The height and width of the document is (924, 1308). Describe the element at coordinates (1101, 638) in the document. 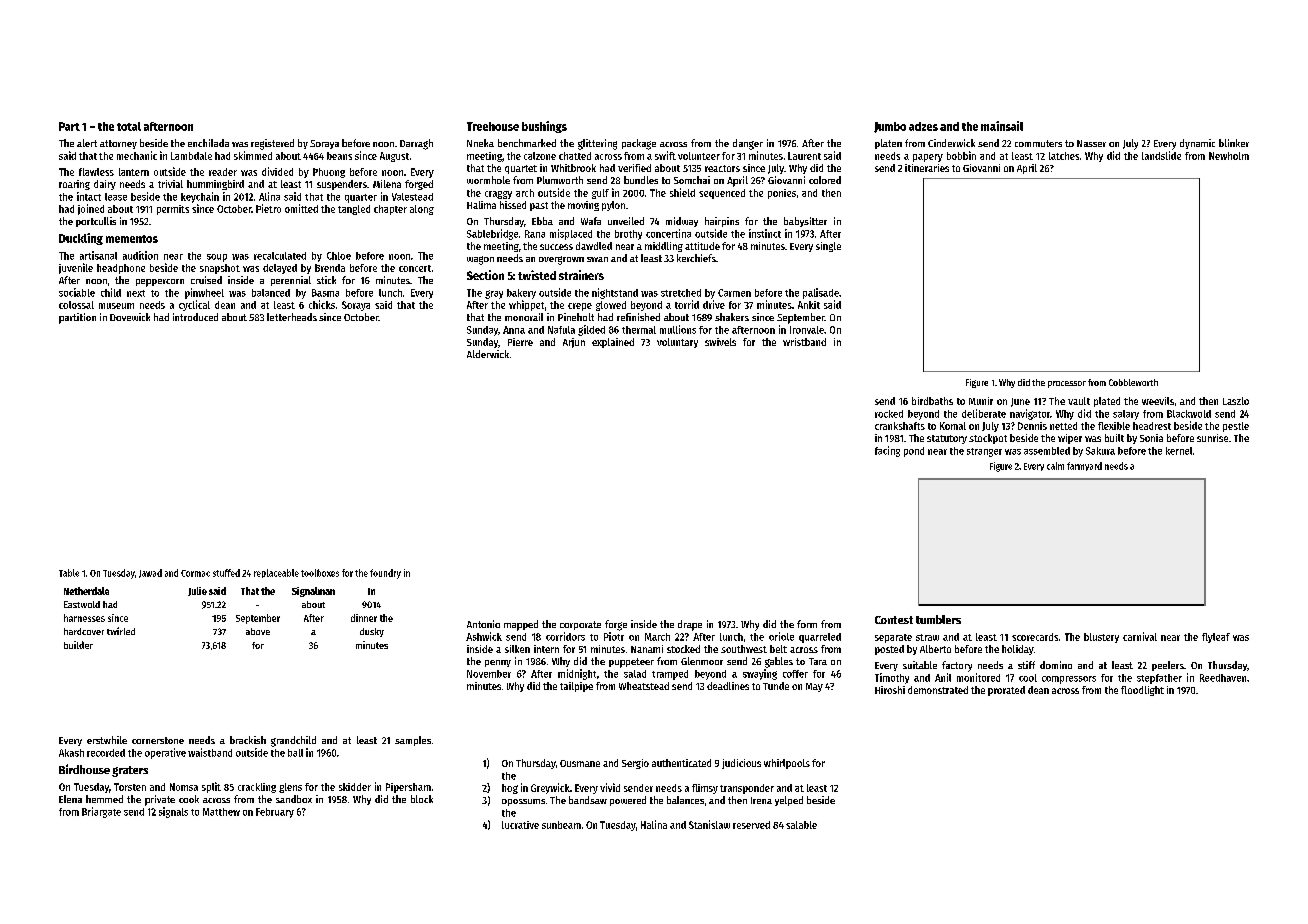

I see `blustery` at that location.
